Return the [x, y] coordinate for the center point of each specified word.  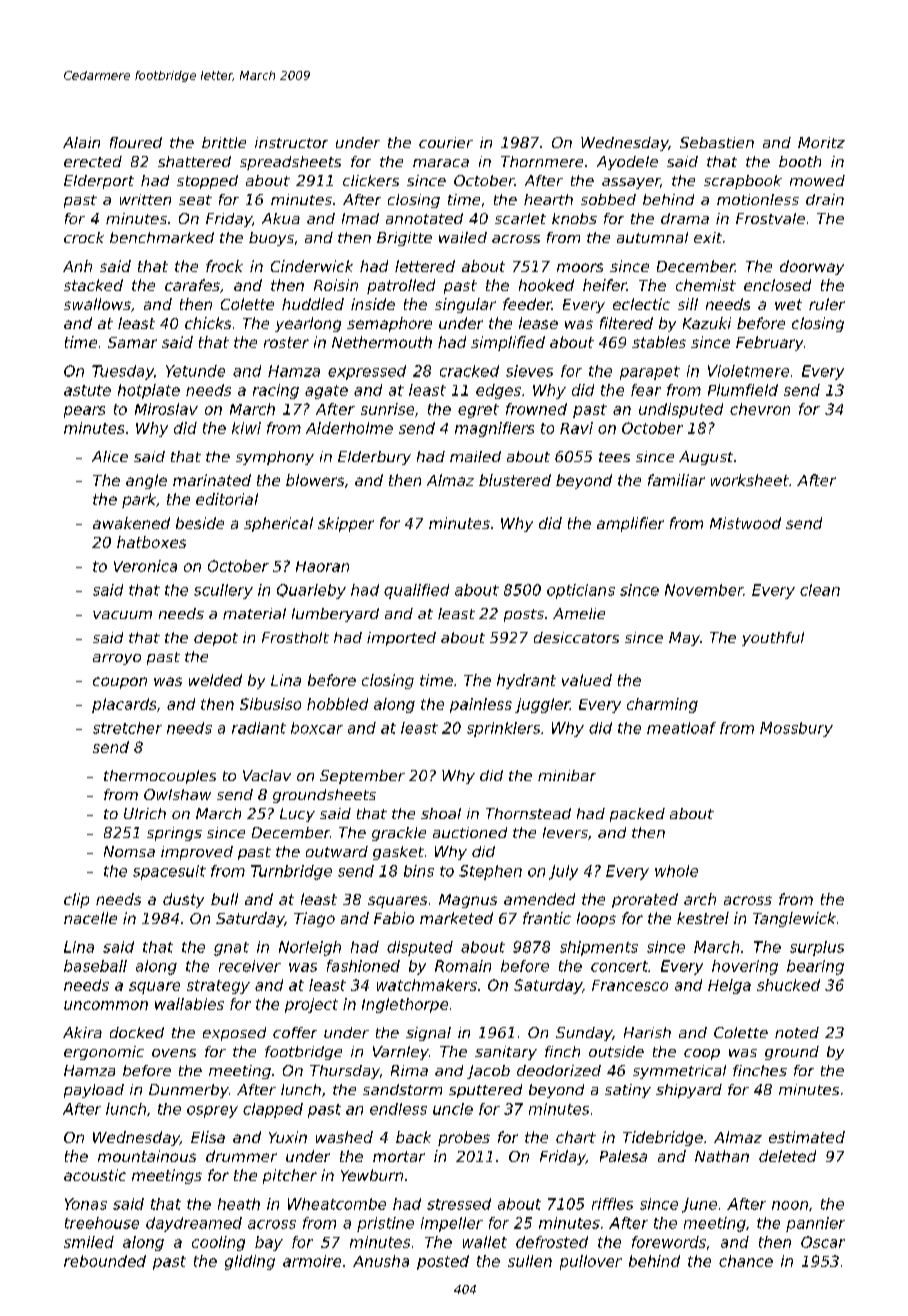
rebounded [105, 1261]
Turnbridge [291, 872]
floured [136, 142]
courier [446, 142]
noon [790, 1205]
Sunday [584, 1034]
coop [702, 1054]
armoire [312, 1261]
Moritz [821, 142]
